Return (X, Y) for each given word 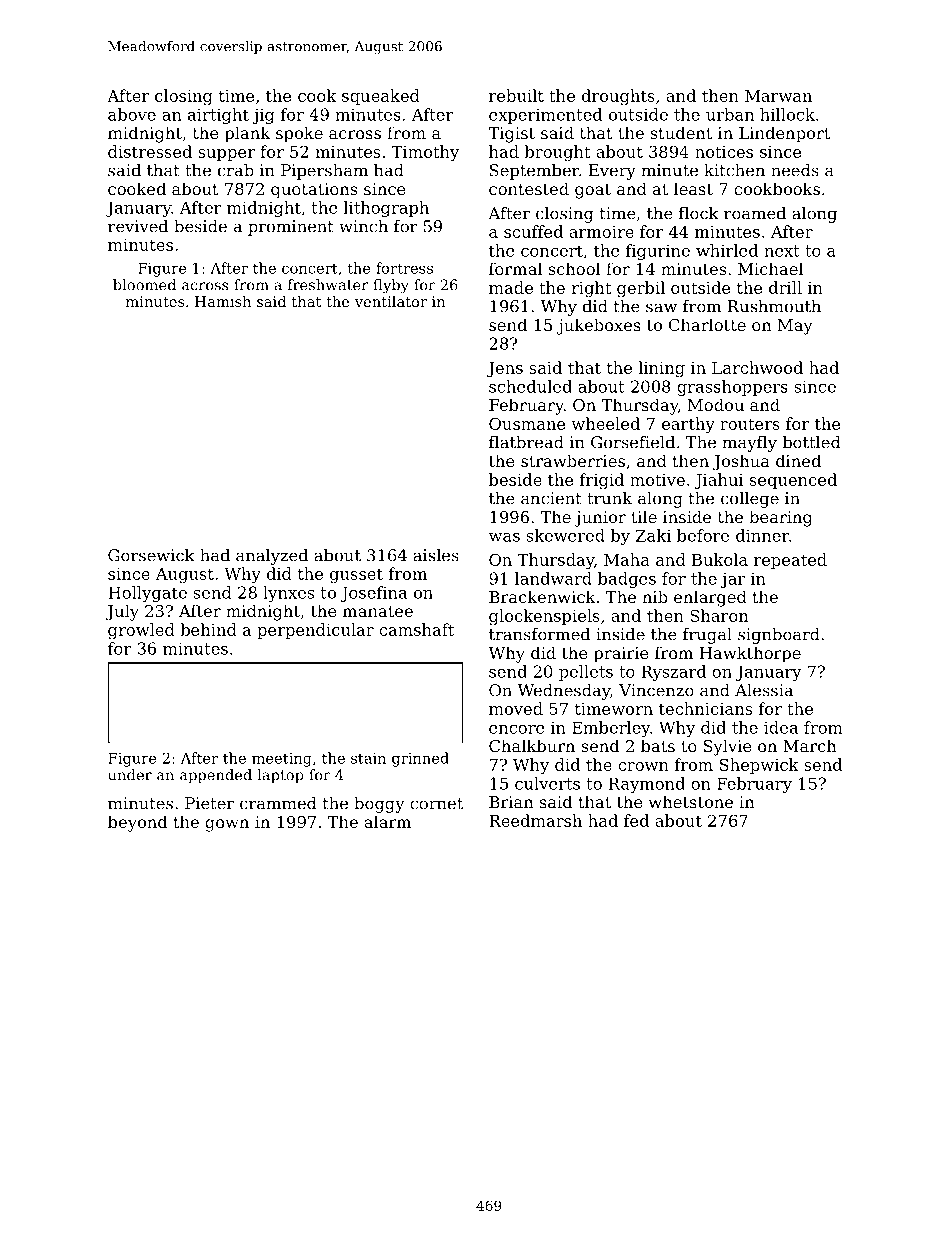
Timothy (425, 153)
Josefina (373, 594)
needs (795, 170)
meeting (282, 760)
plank (247, 134)
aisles (436, 555)
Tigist (511, 135)
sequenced (793, 481)
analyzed (272, 557)
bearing (780, 518)
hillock (787, 114)
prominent (291, 228)
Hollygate (147, 594)
